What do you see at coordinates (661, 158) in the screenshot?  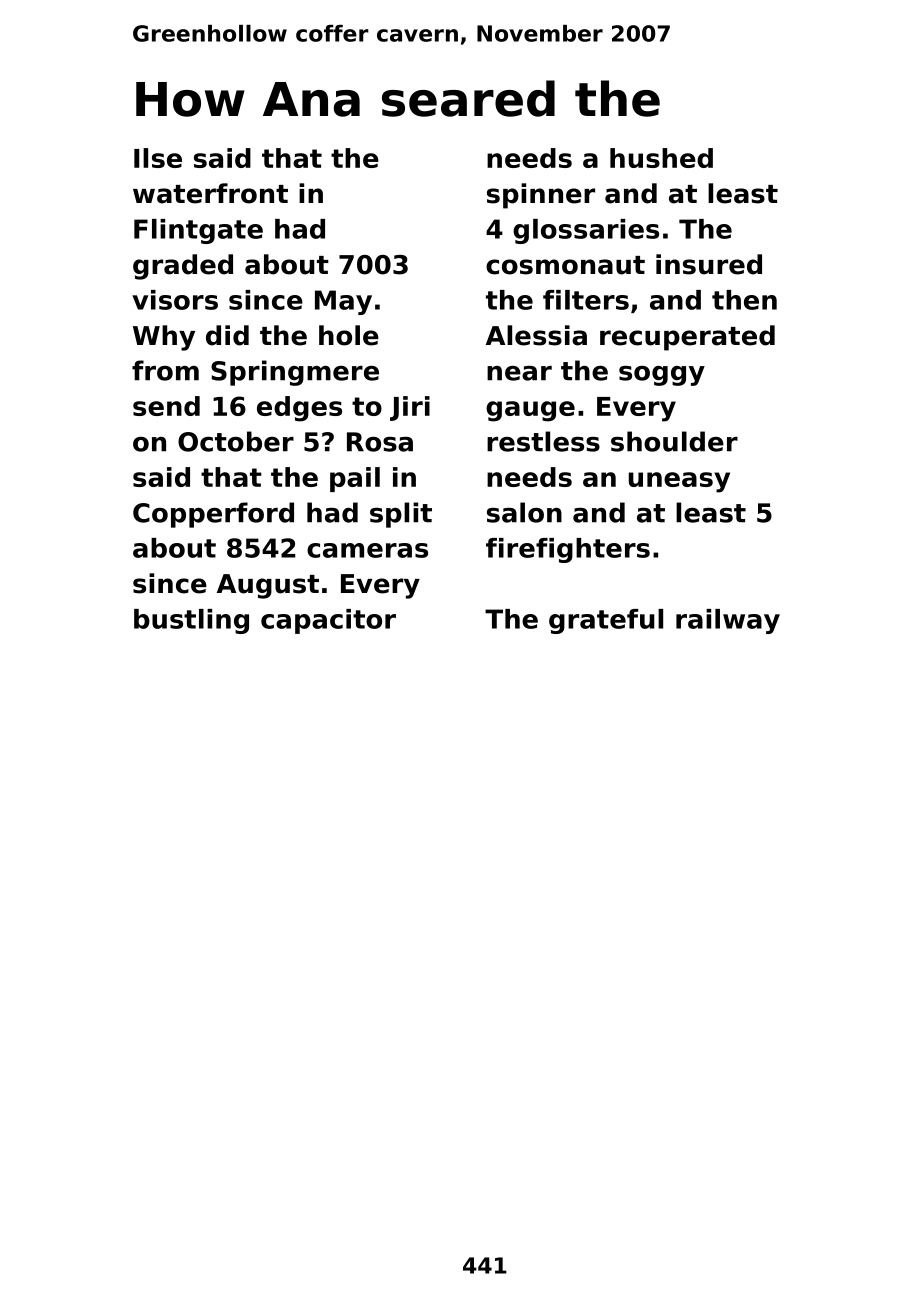 I see `hushed` at bounding box center [661, 158].
